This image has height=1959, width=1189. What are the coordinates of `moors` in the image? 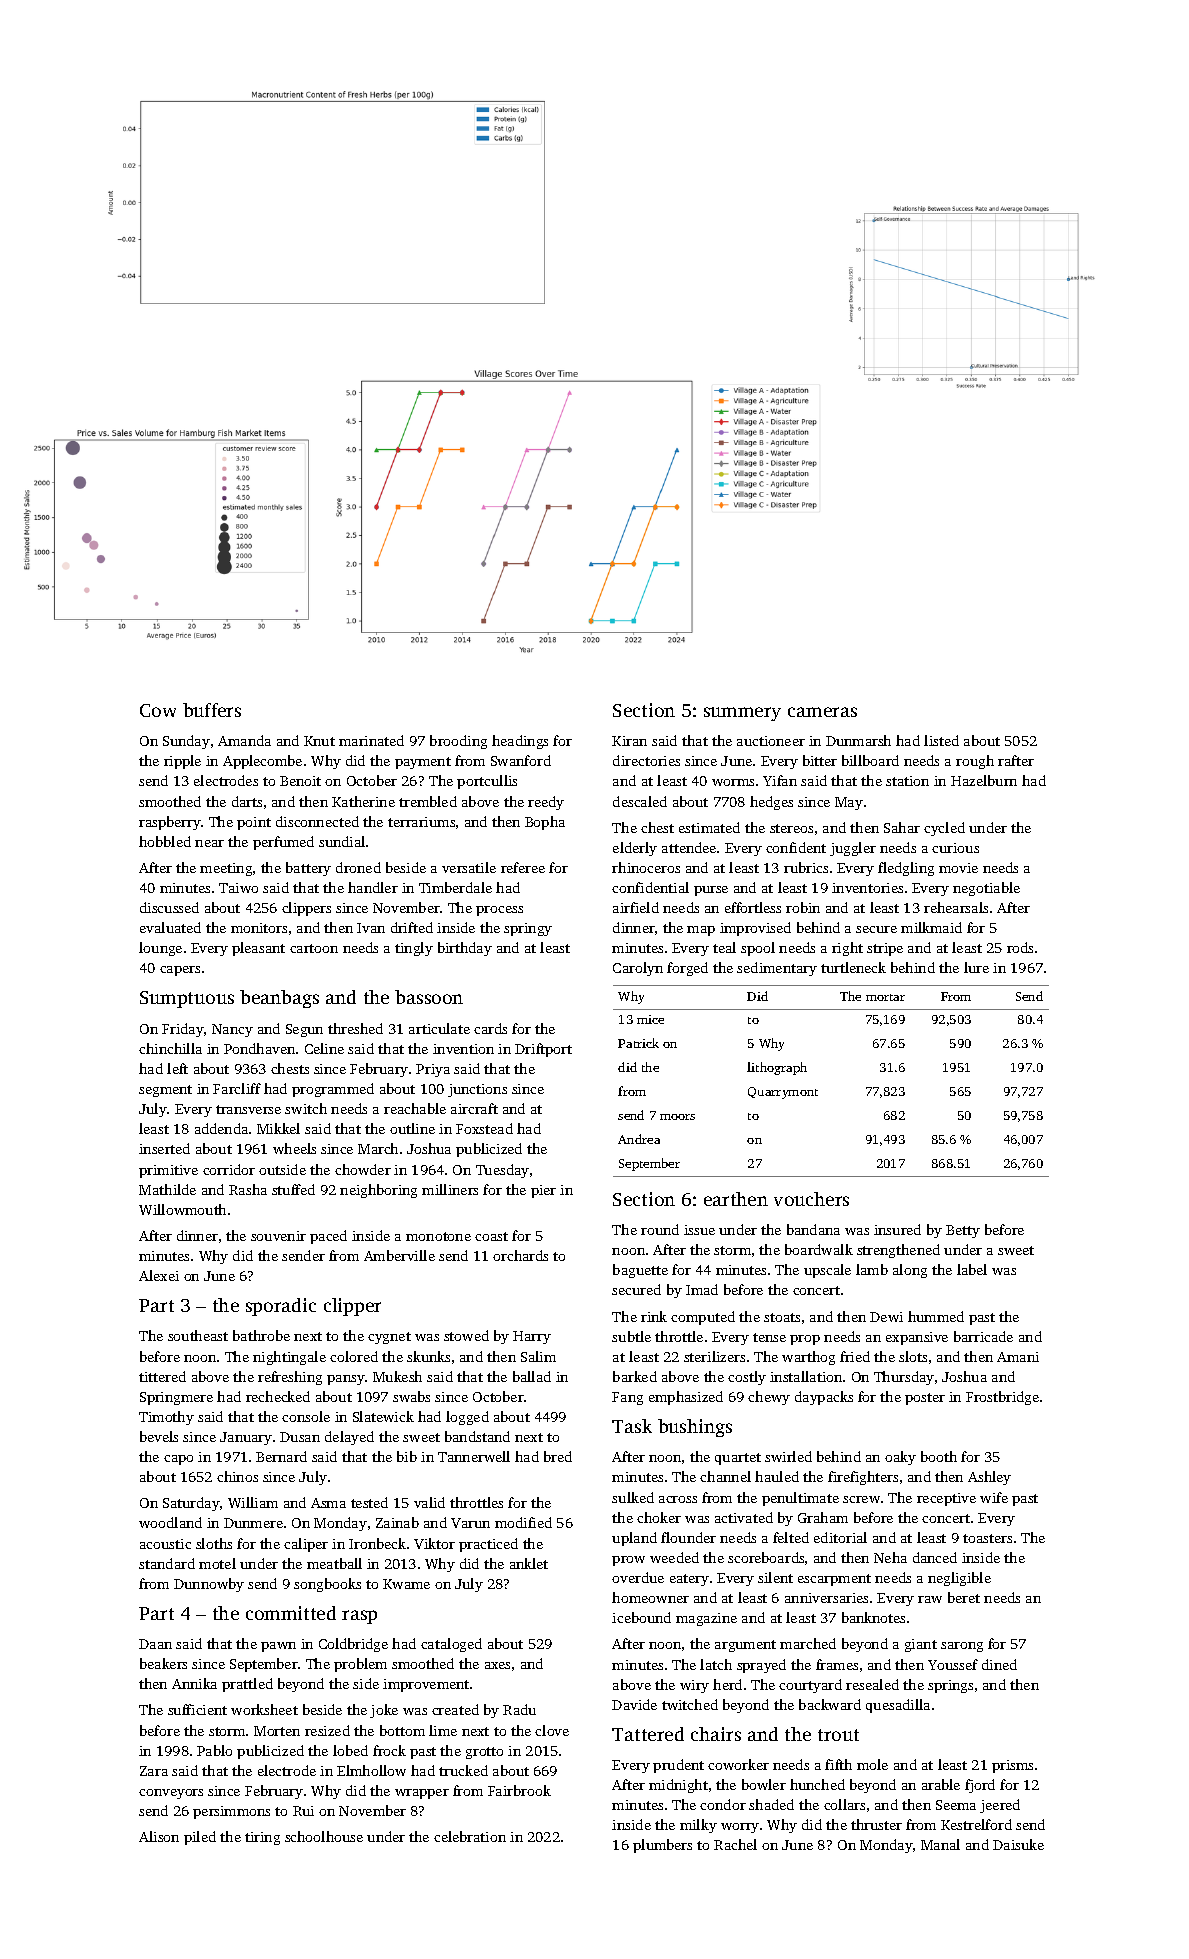 It's located at (677, 1117).
